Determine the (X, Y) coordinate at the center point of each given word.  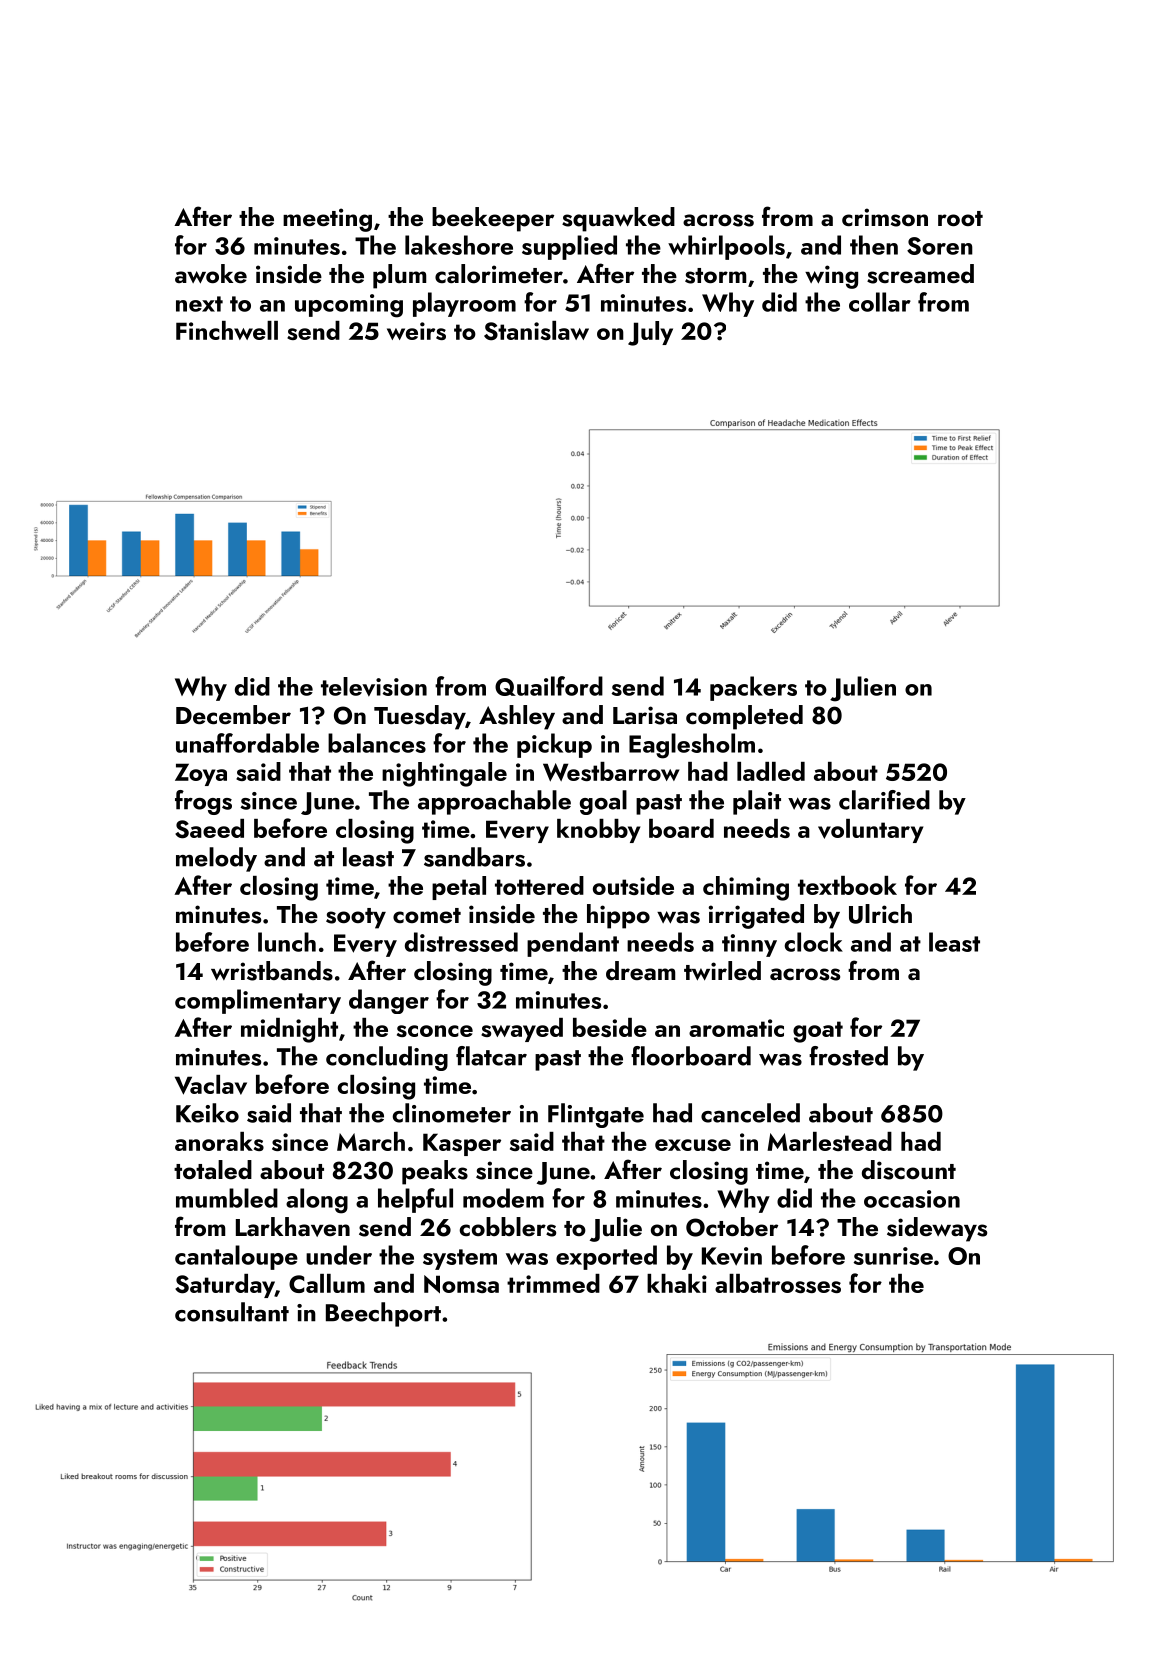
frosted (848, 1056)
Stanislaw (536, 331)
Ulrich (880, 914)
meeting (327, 220)
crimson (885, 217)
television (374, 687)
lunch (287, 942)
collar (880, 302)
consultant (232, 1312)
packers (753, 688)
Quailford (549, 686)
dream (640, 970)
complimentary (258, 1001)
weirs (416, 331)
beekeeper (493, 219)
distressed (461, 942)
